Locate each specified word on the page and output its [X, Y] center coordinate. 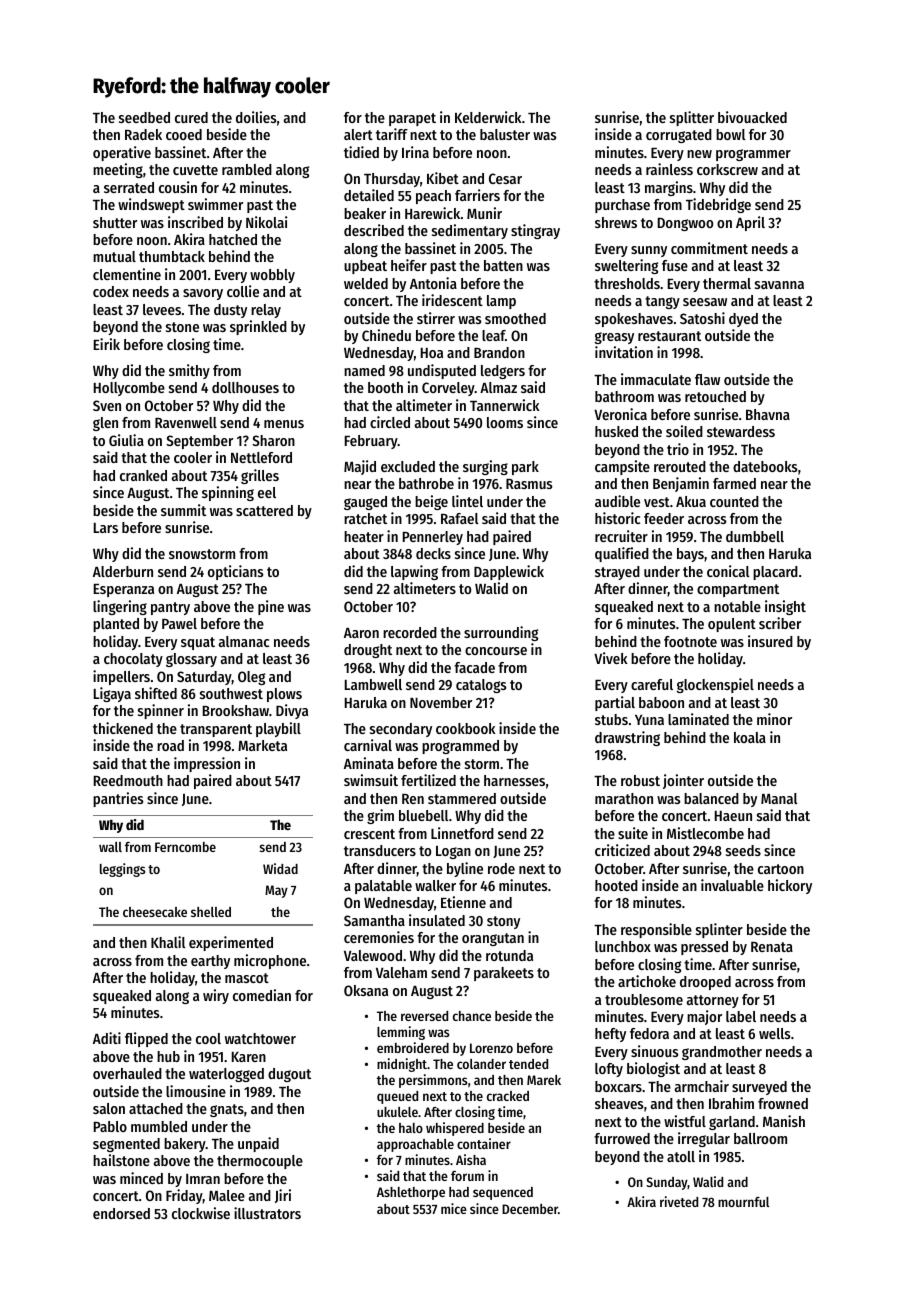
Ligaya [112, 694]
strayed [617, 573]
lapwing [414, 572]
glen [105, 424]
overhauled [127, 1073]
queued [397, 1097]
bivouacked [752, 117]
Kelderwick [488, 117]
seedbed [144, 117]
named [364, 370]
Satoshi [702, 318]
